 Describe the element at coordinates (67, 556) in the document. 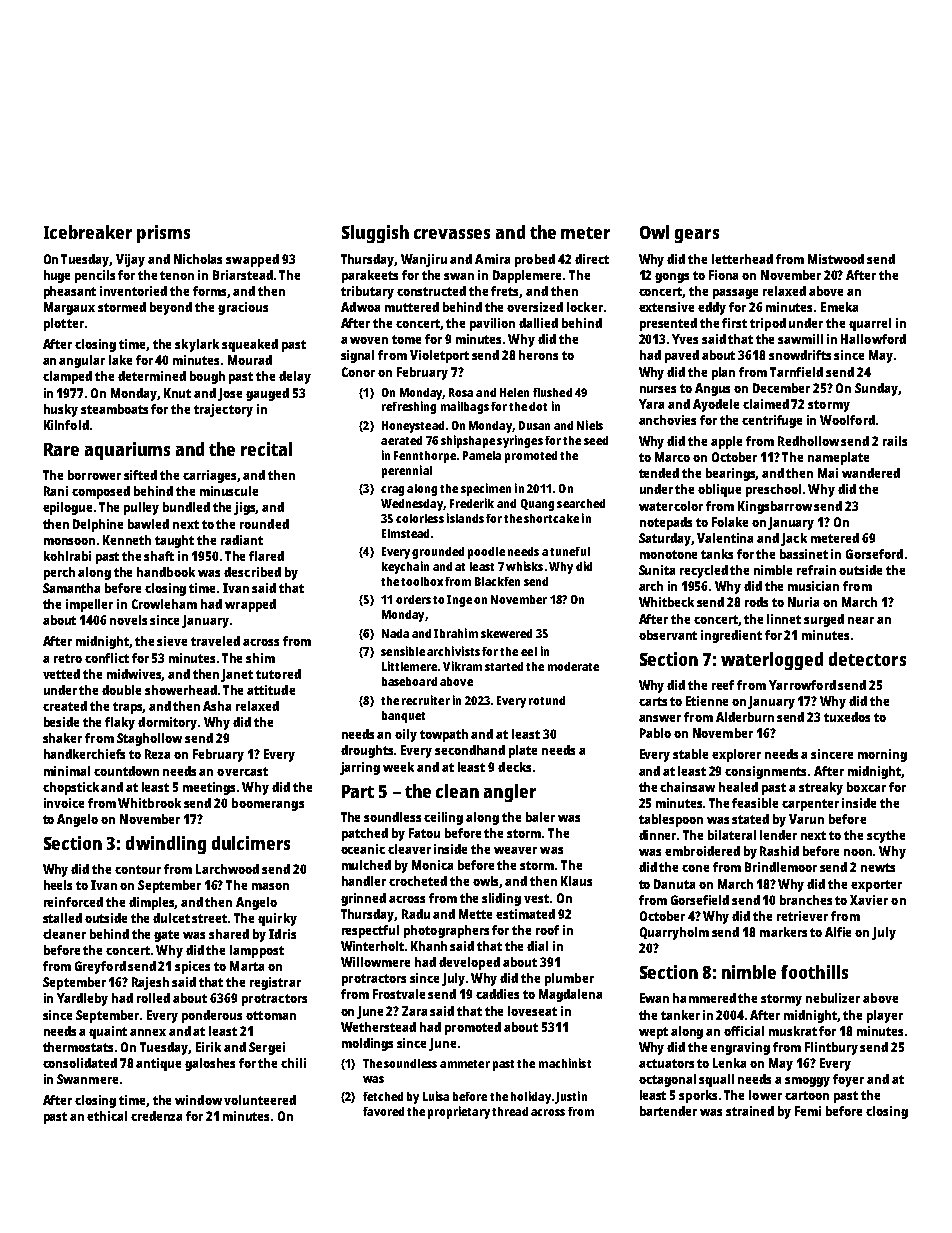

I see `kohlrabi` at that location.
